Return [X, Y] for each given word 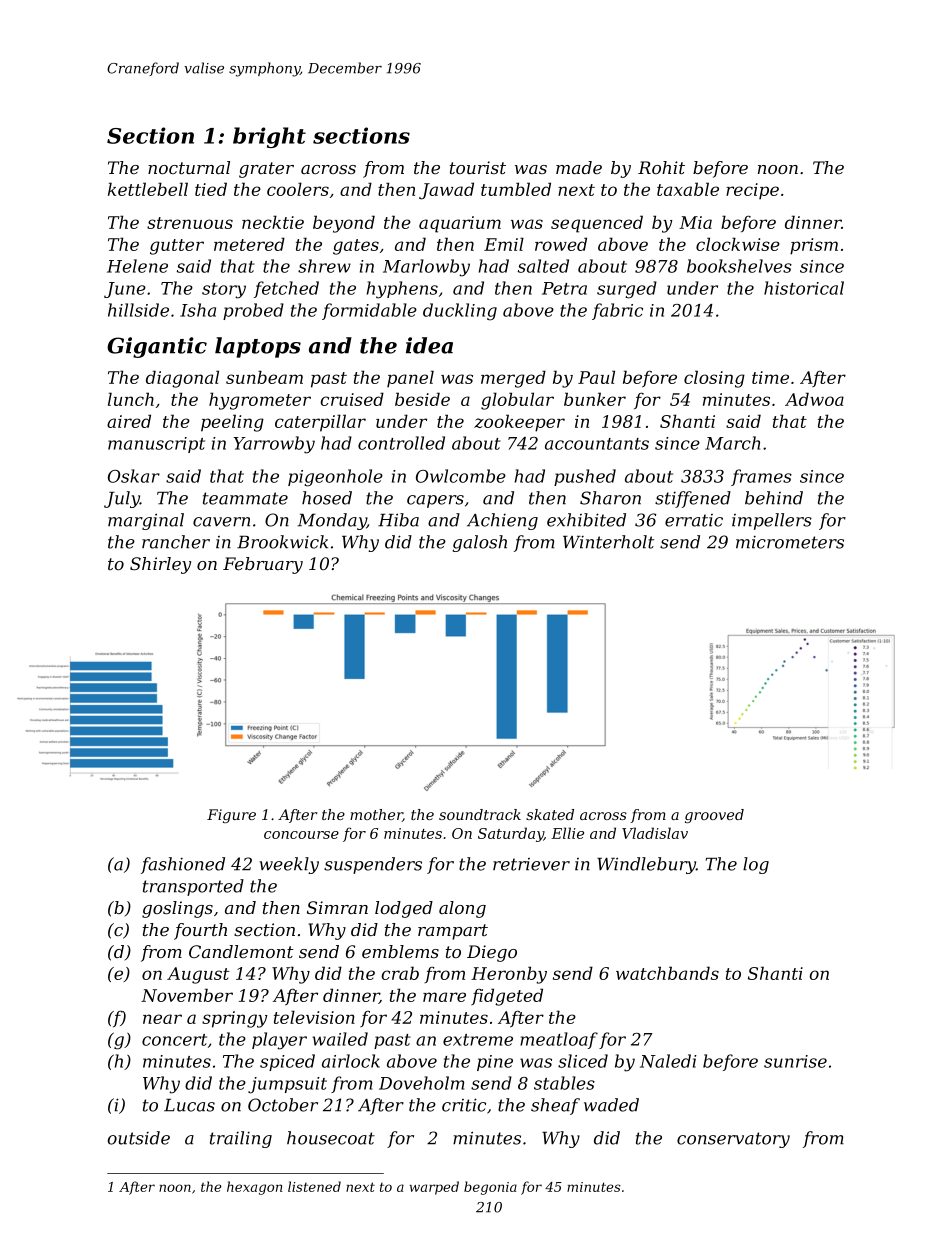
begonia [490, 1188]
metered [249, 244]
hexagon [254, 1188]
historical [804, 288]
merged [513, 379]
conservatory [733, 1140]
